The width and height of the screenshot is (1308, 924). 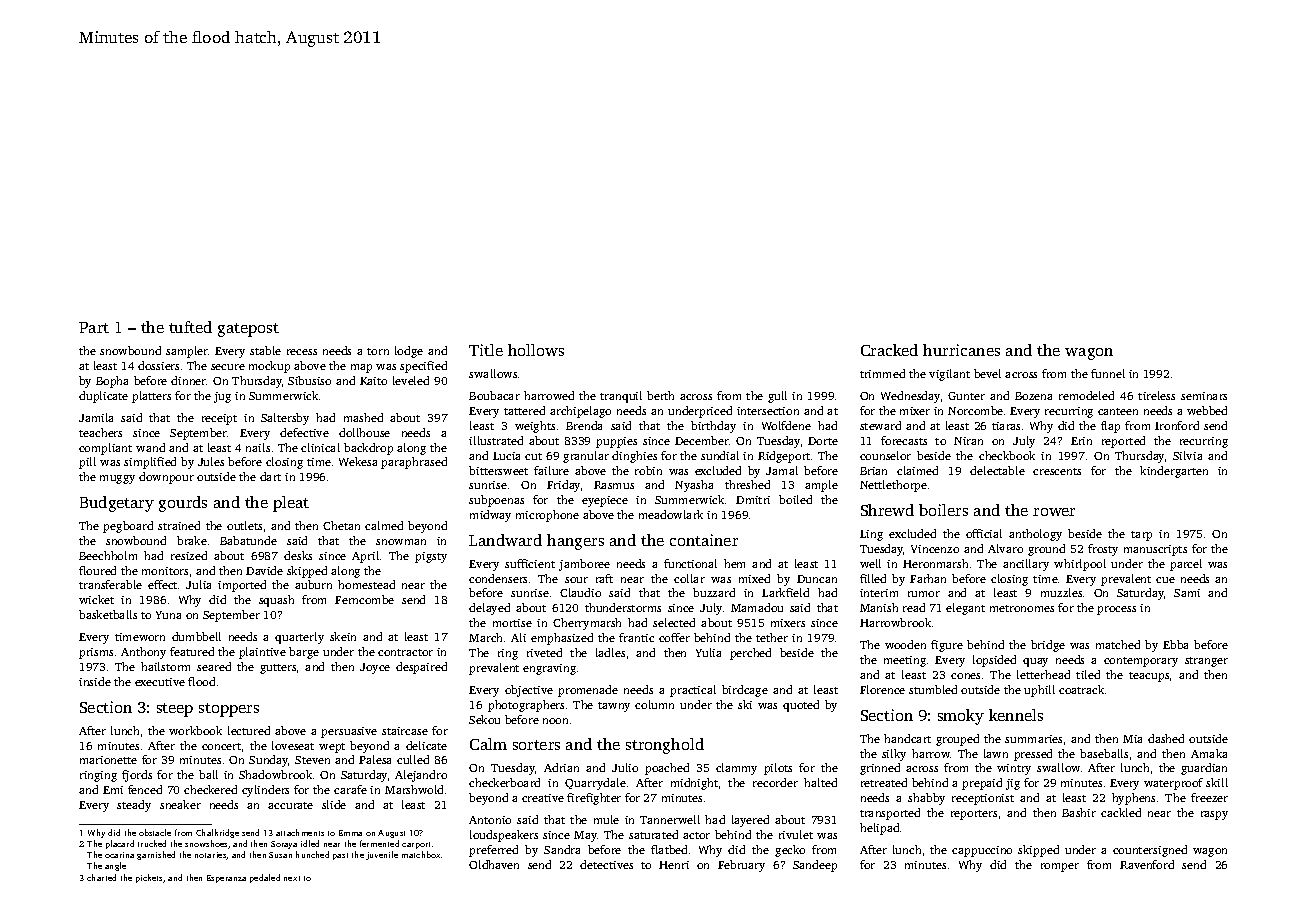 I want to click on concert, so click(x=221, y=746).
